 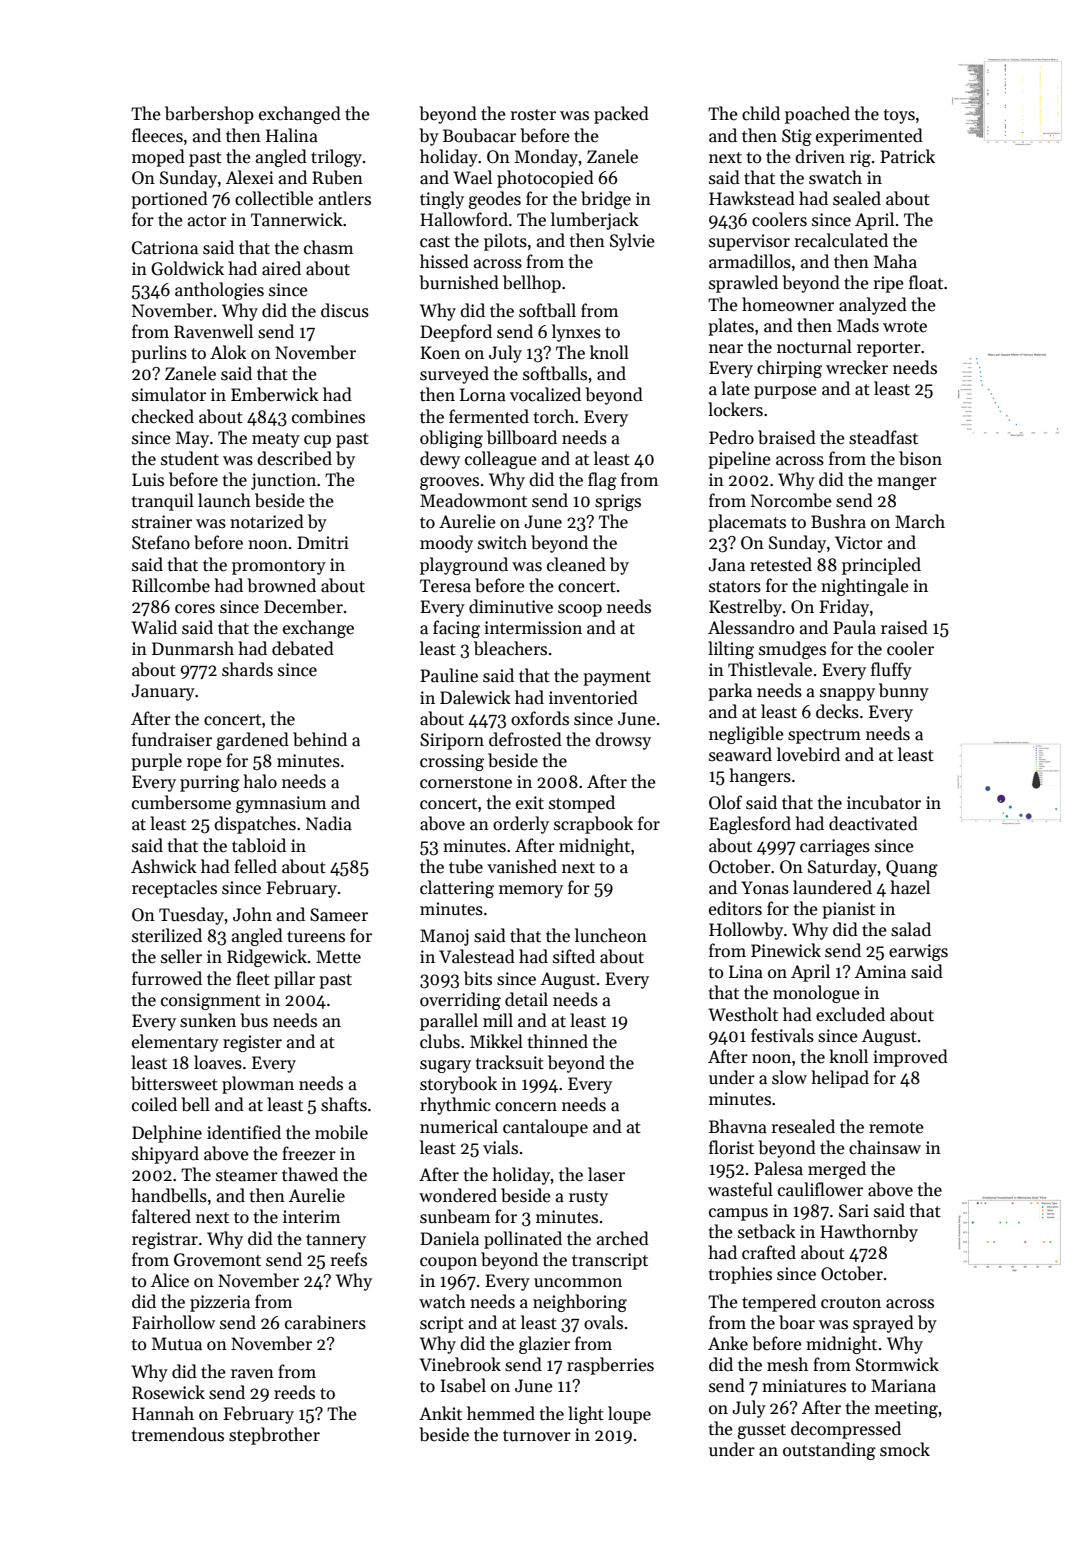 What do you see at coordinates (178, 1434) in the screenshot?
I see `tremendous` at bounding box center [178, 1434].
